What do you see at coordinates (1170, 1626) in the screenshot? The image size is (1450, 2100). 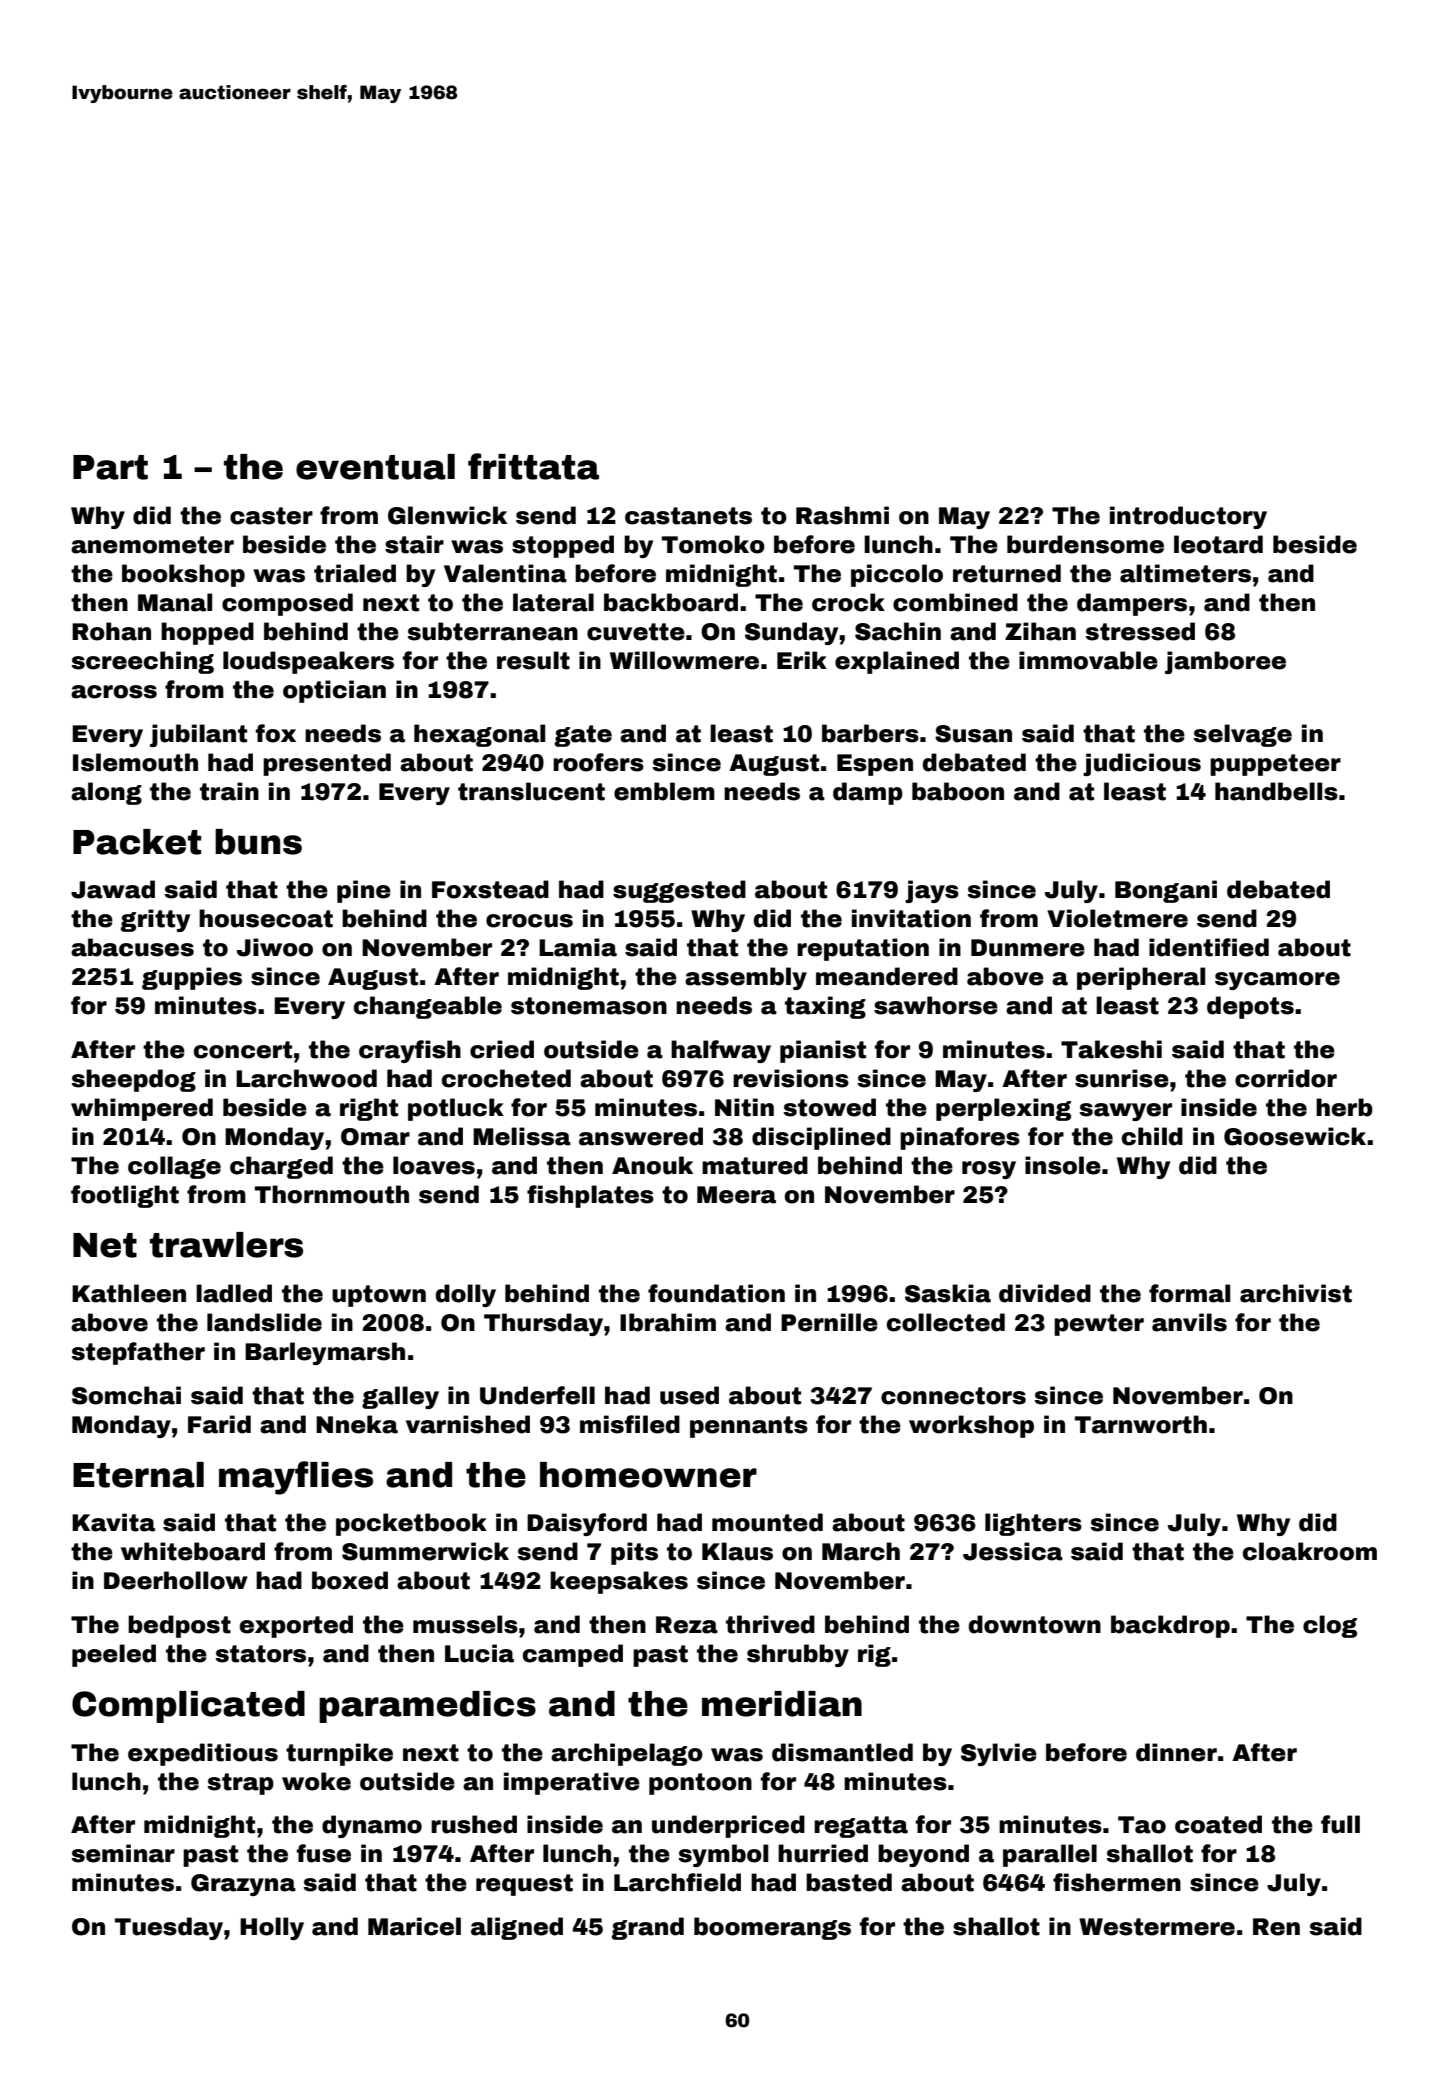 I see `backdrop` at bounding box center [1170, 1626].
